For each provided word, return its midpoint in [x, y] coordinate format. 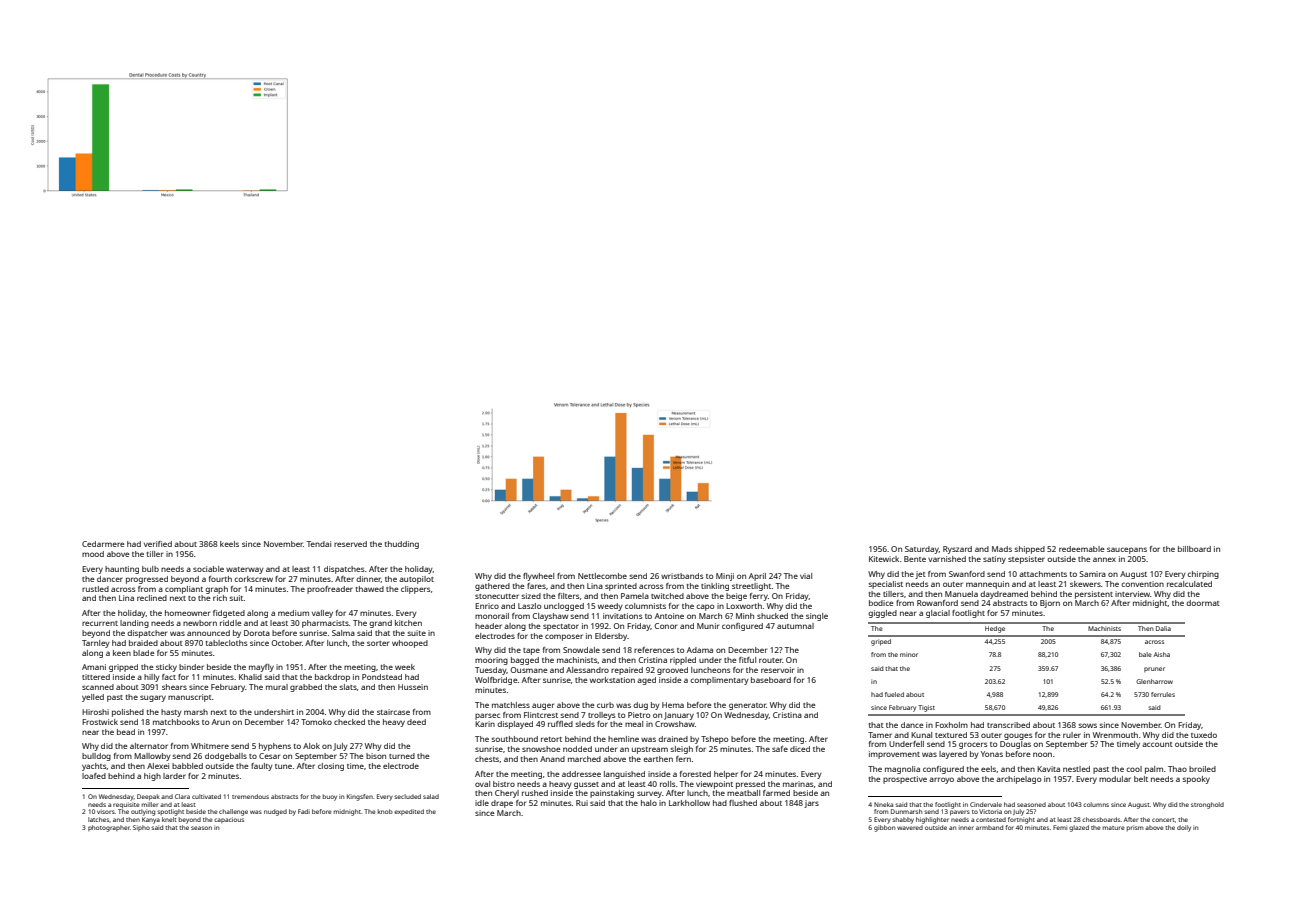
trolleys [601, 716]
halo [649, 803]
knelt [169, 819]
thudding [402, 545]
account [1157, 744]
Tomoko [316, 722]
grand [380, 624]
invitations [622, 616]
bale [1145, 654]
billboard [1194, 549]
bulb [150, 569]
